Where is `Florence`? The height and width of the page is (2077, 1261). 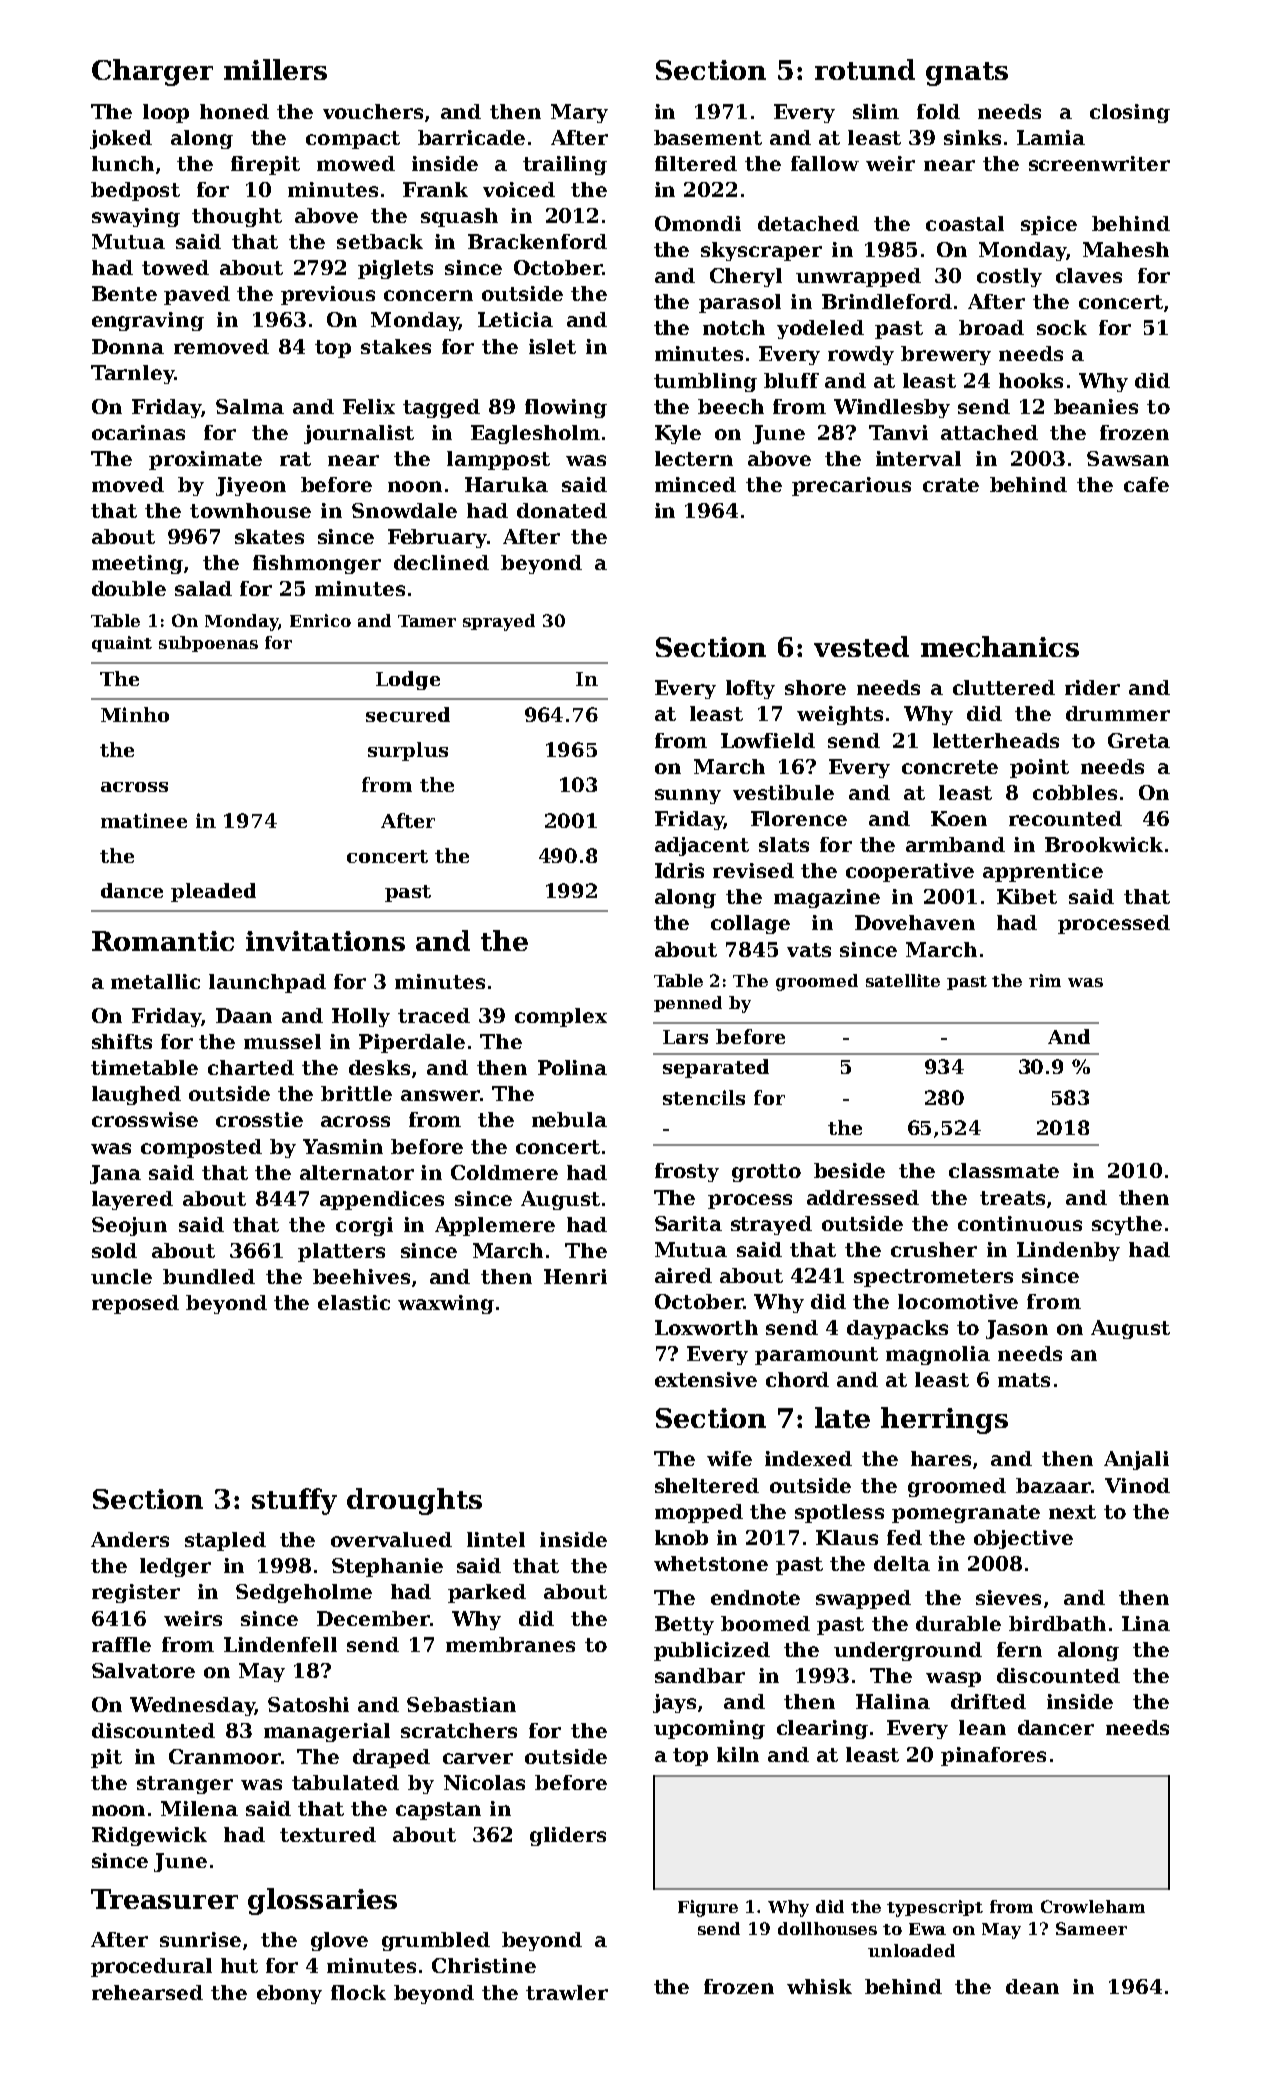 Florence is located at coordinates (799, 818).
